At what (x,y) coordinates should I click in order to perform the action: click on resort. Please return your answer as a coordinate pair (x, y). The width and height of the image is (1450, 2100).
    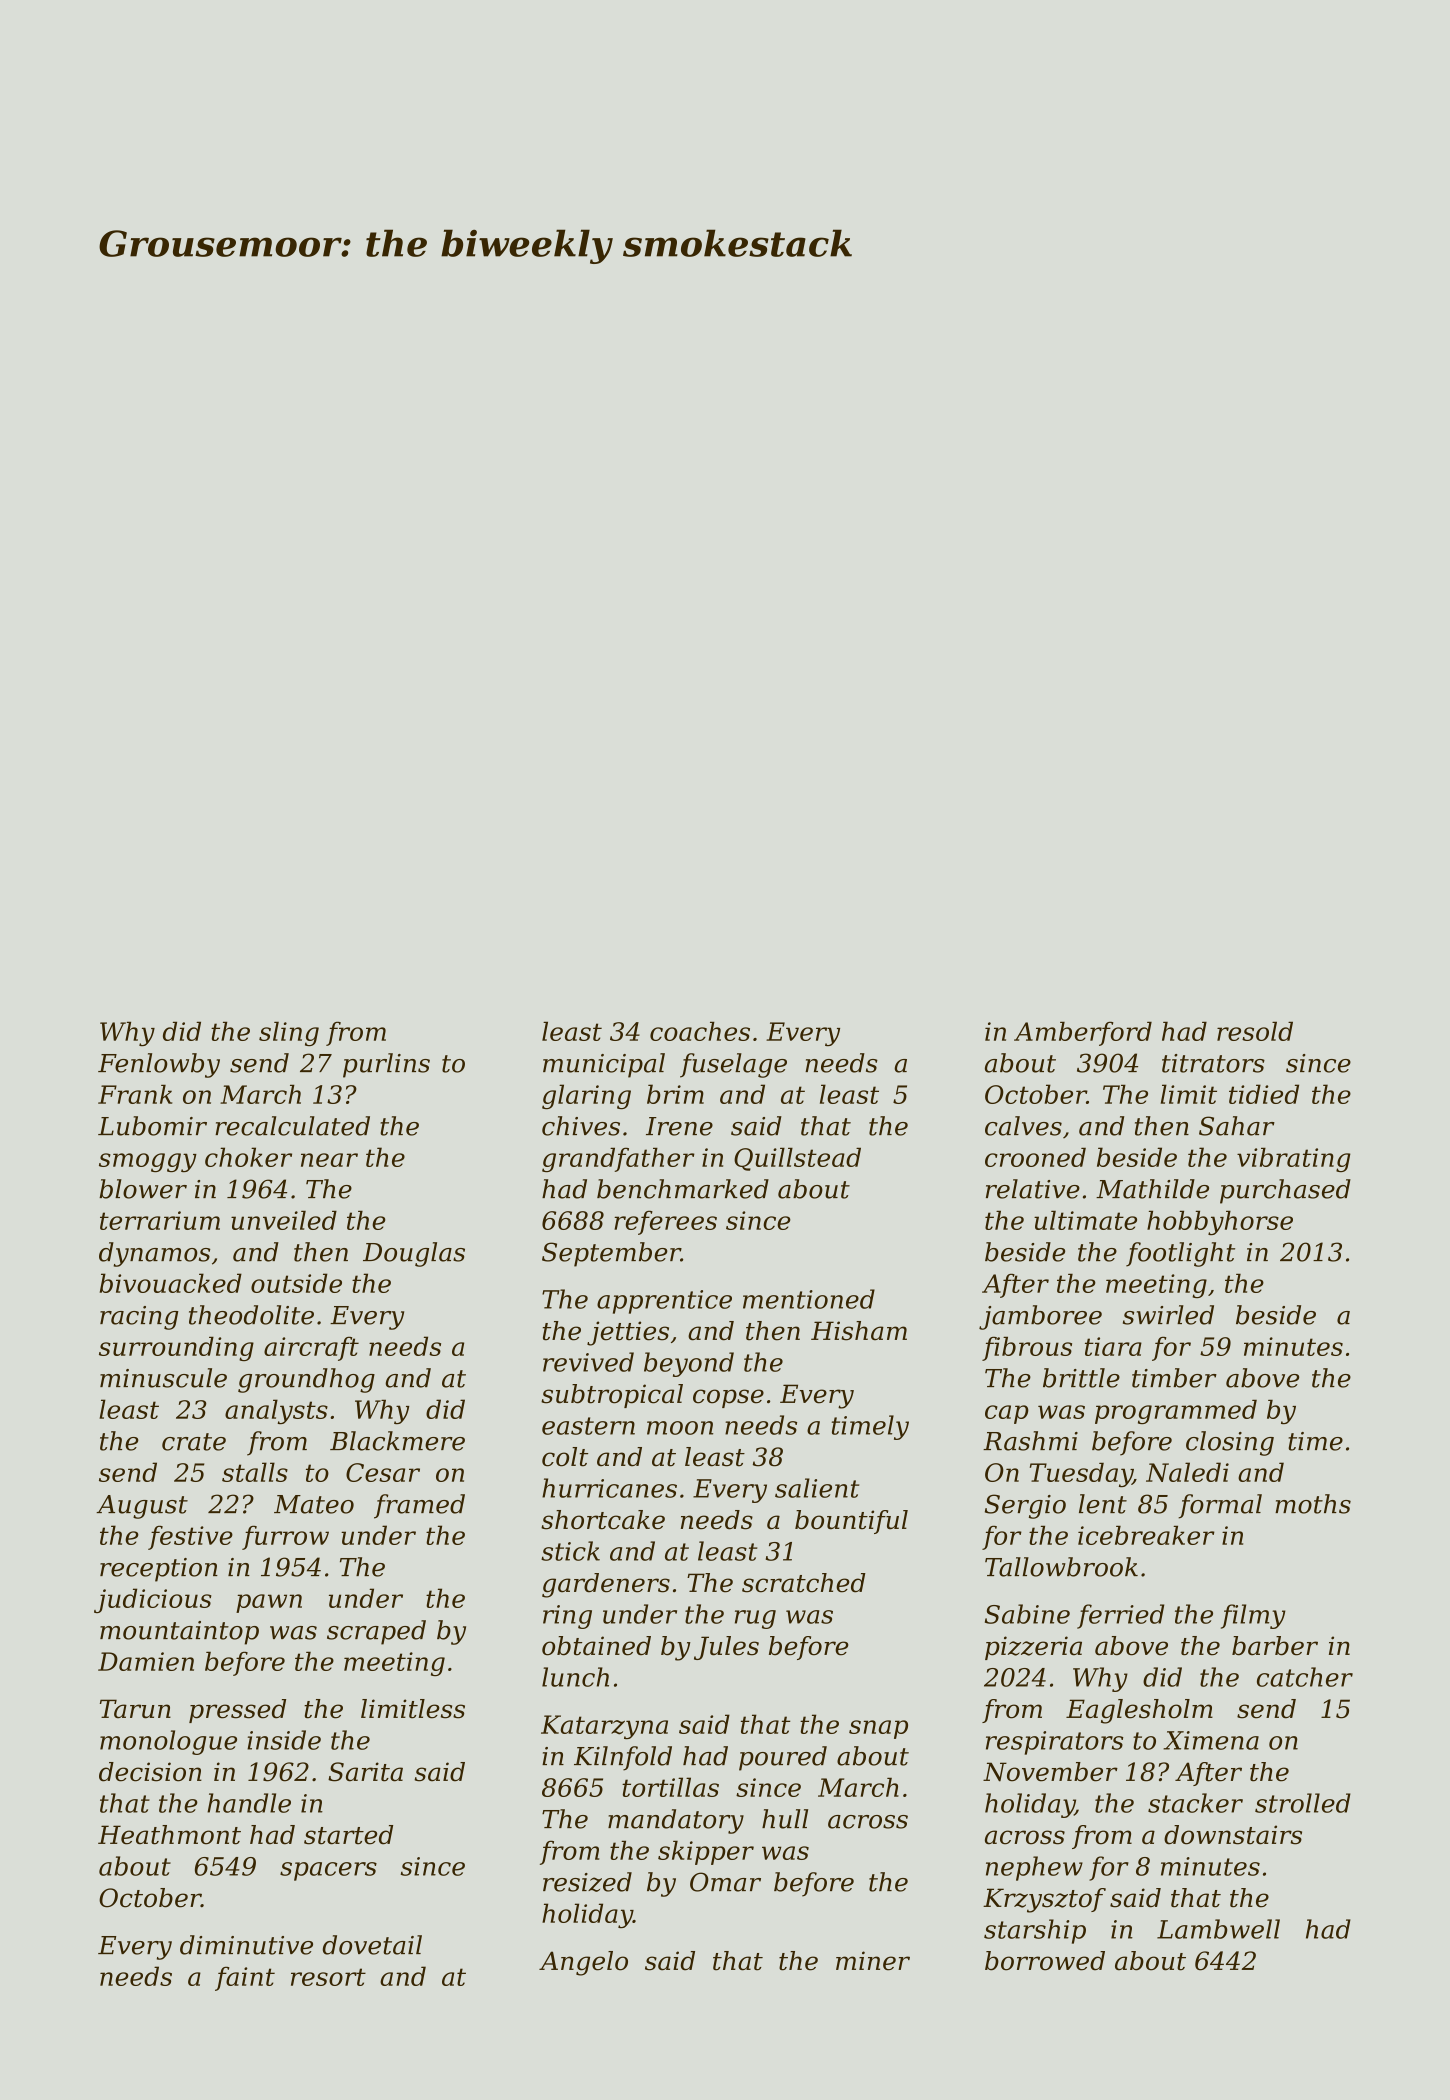
    Looking at the image, I should click on (328, 1977).
